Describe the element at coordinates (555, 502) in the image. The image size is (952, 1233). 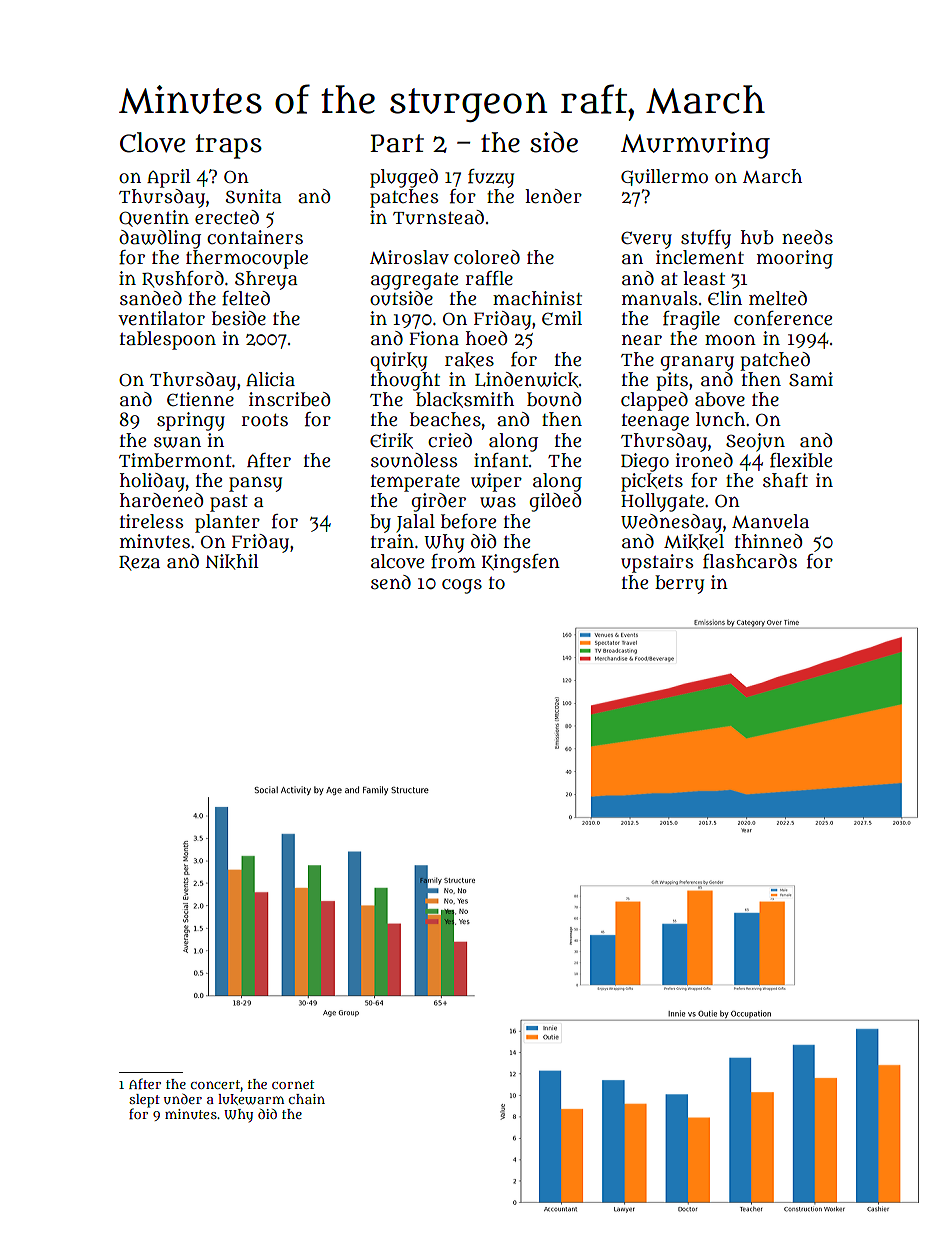
I see `gilded` at that location.
